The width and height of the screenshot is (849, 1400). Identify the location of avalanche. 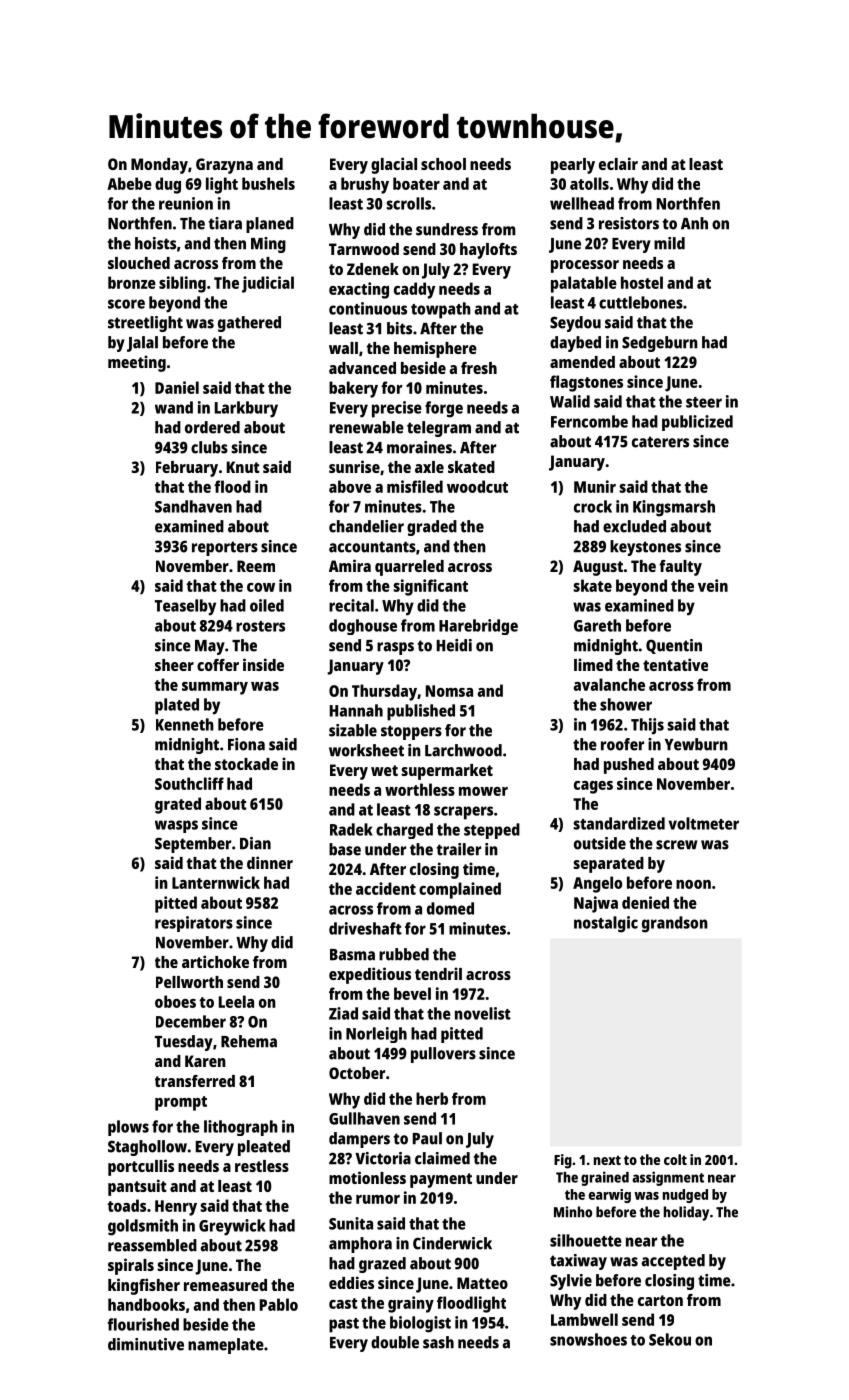
(609, 684).
